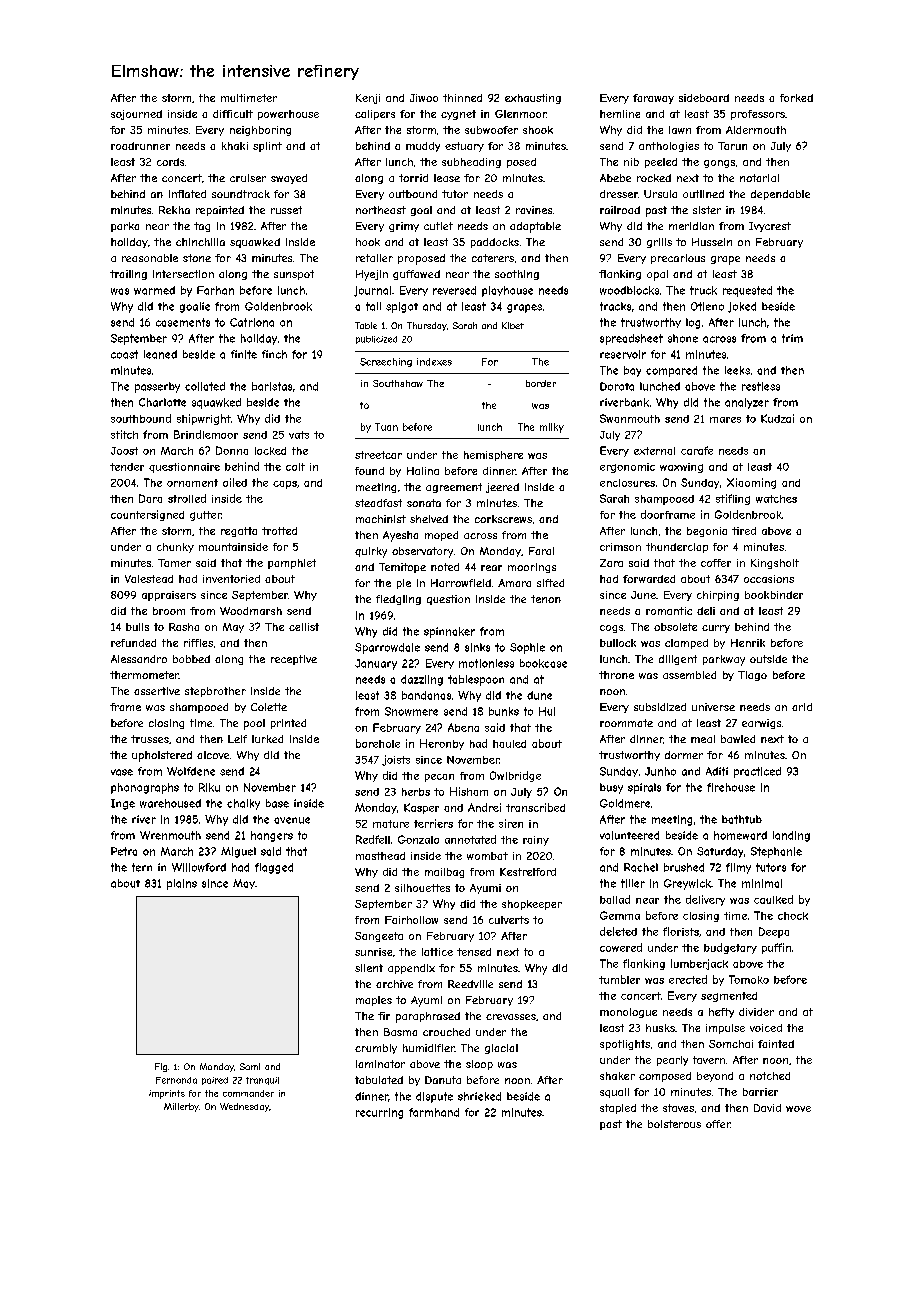 The width and height of the screenshot is (924, 1308). Describe the element at coordinates (674, 1124) in the screenshot. I see `boisterous` at that location.
